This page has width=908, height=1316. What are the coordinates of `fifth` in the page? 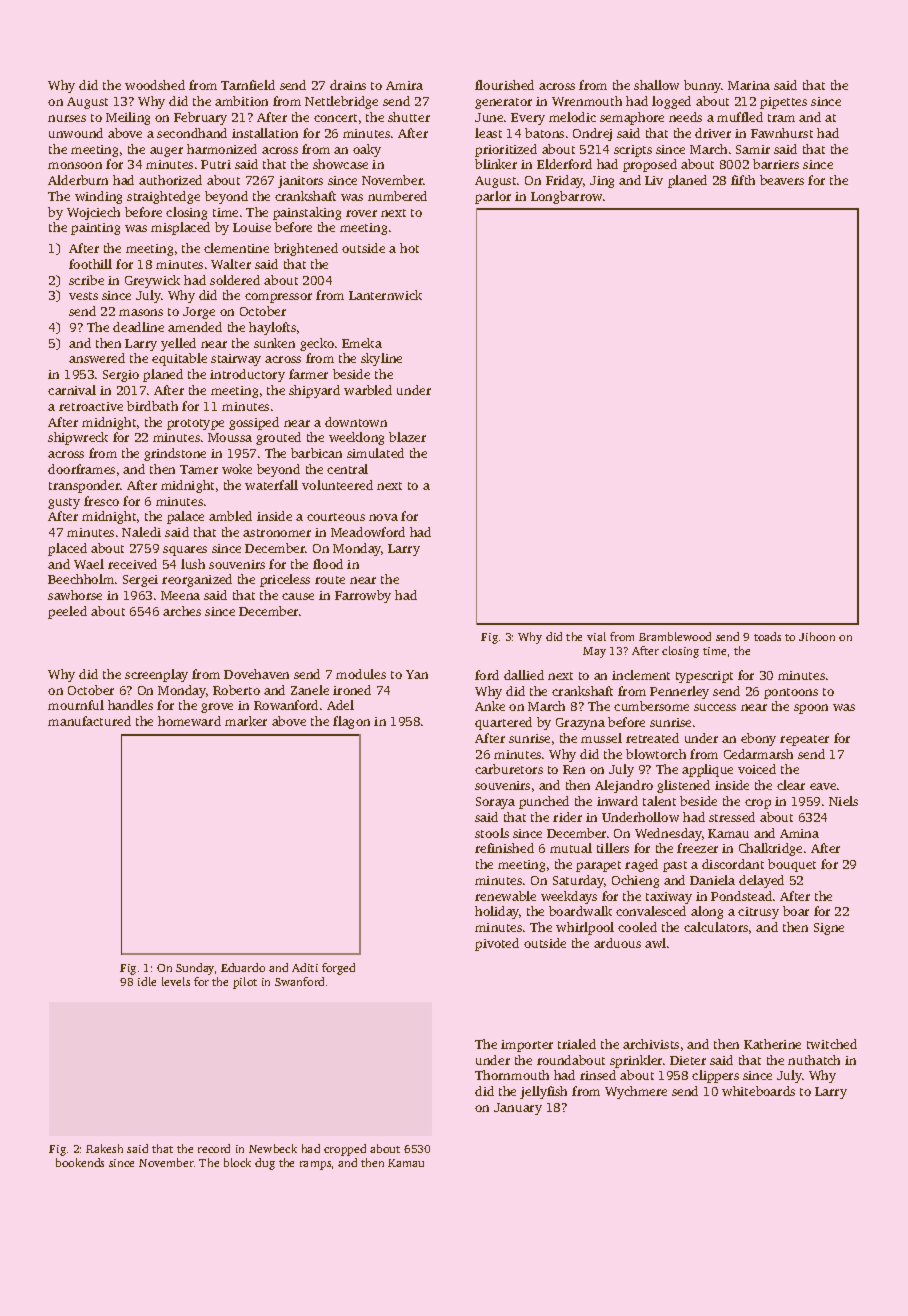 It's located at (743, 180).
